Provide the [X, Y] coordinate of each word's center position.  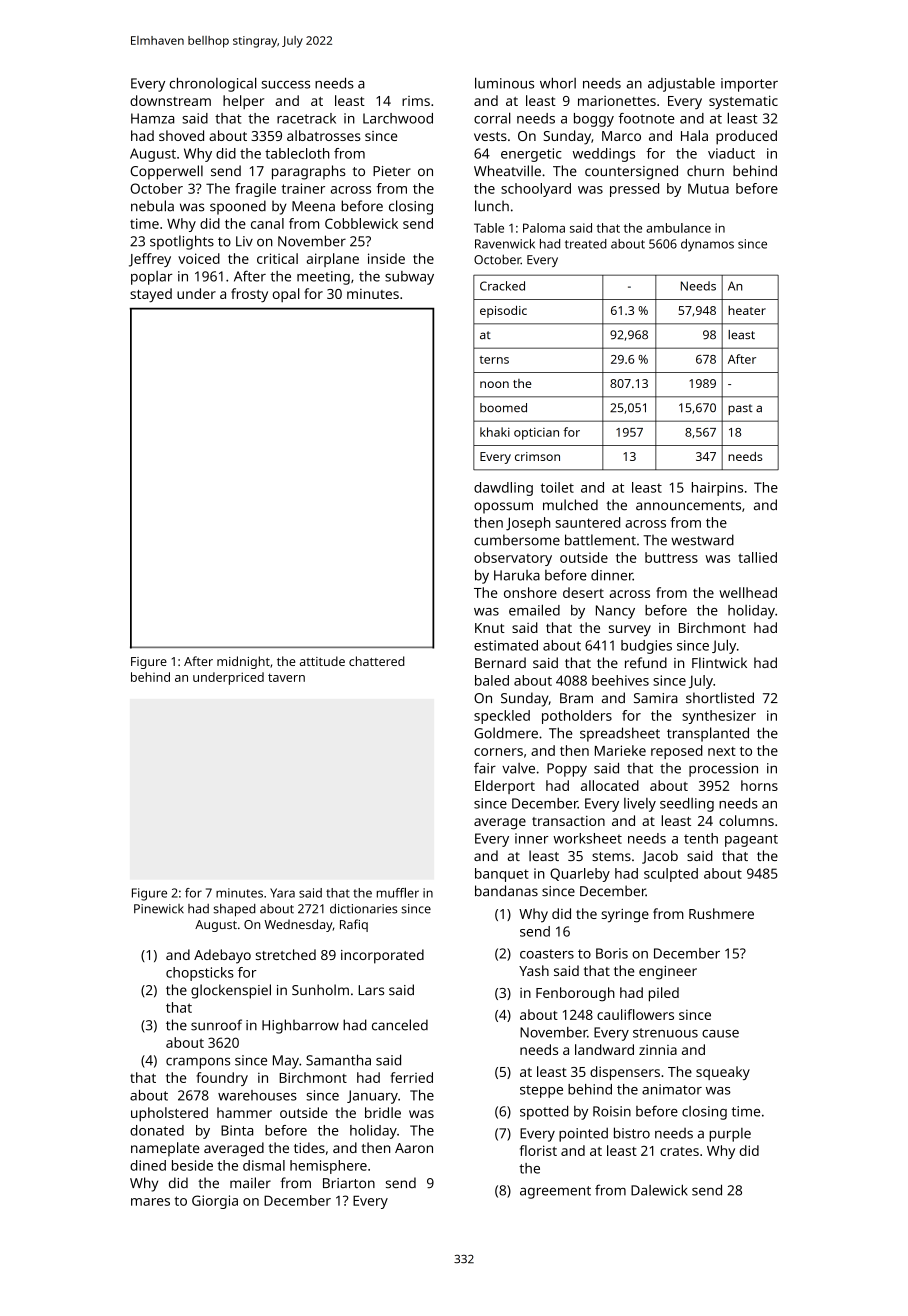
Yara [282, 893]
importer [749, 85]
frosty [249, 295]
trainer [303, 188]
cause [720, 1034]
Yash [534, 970]
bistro [632, 1133]
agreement [555, 1192]
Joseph [528, 524]
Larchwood [398, 118]
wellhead [748, 592]
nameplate [165, 1149]
